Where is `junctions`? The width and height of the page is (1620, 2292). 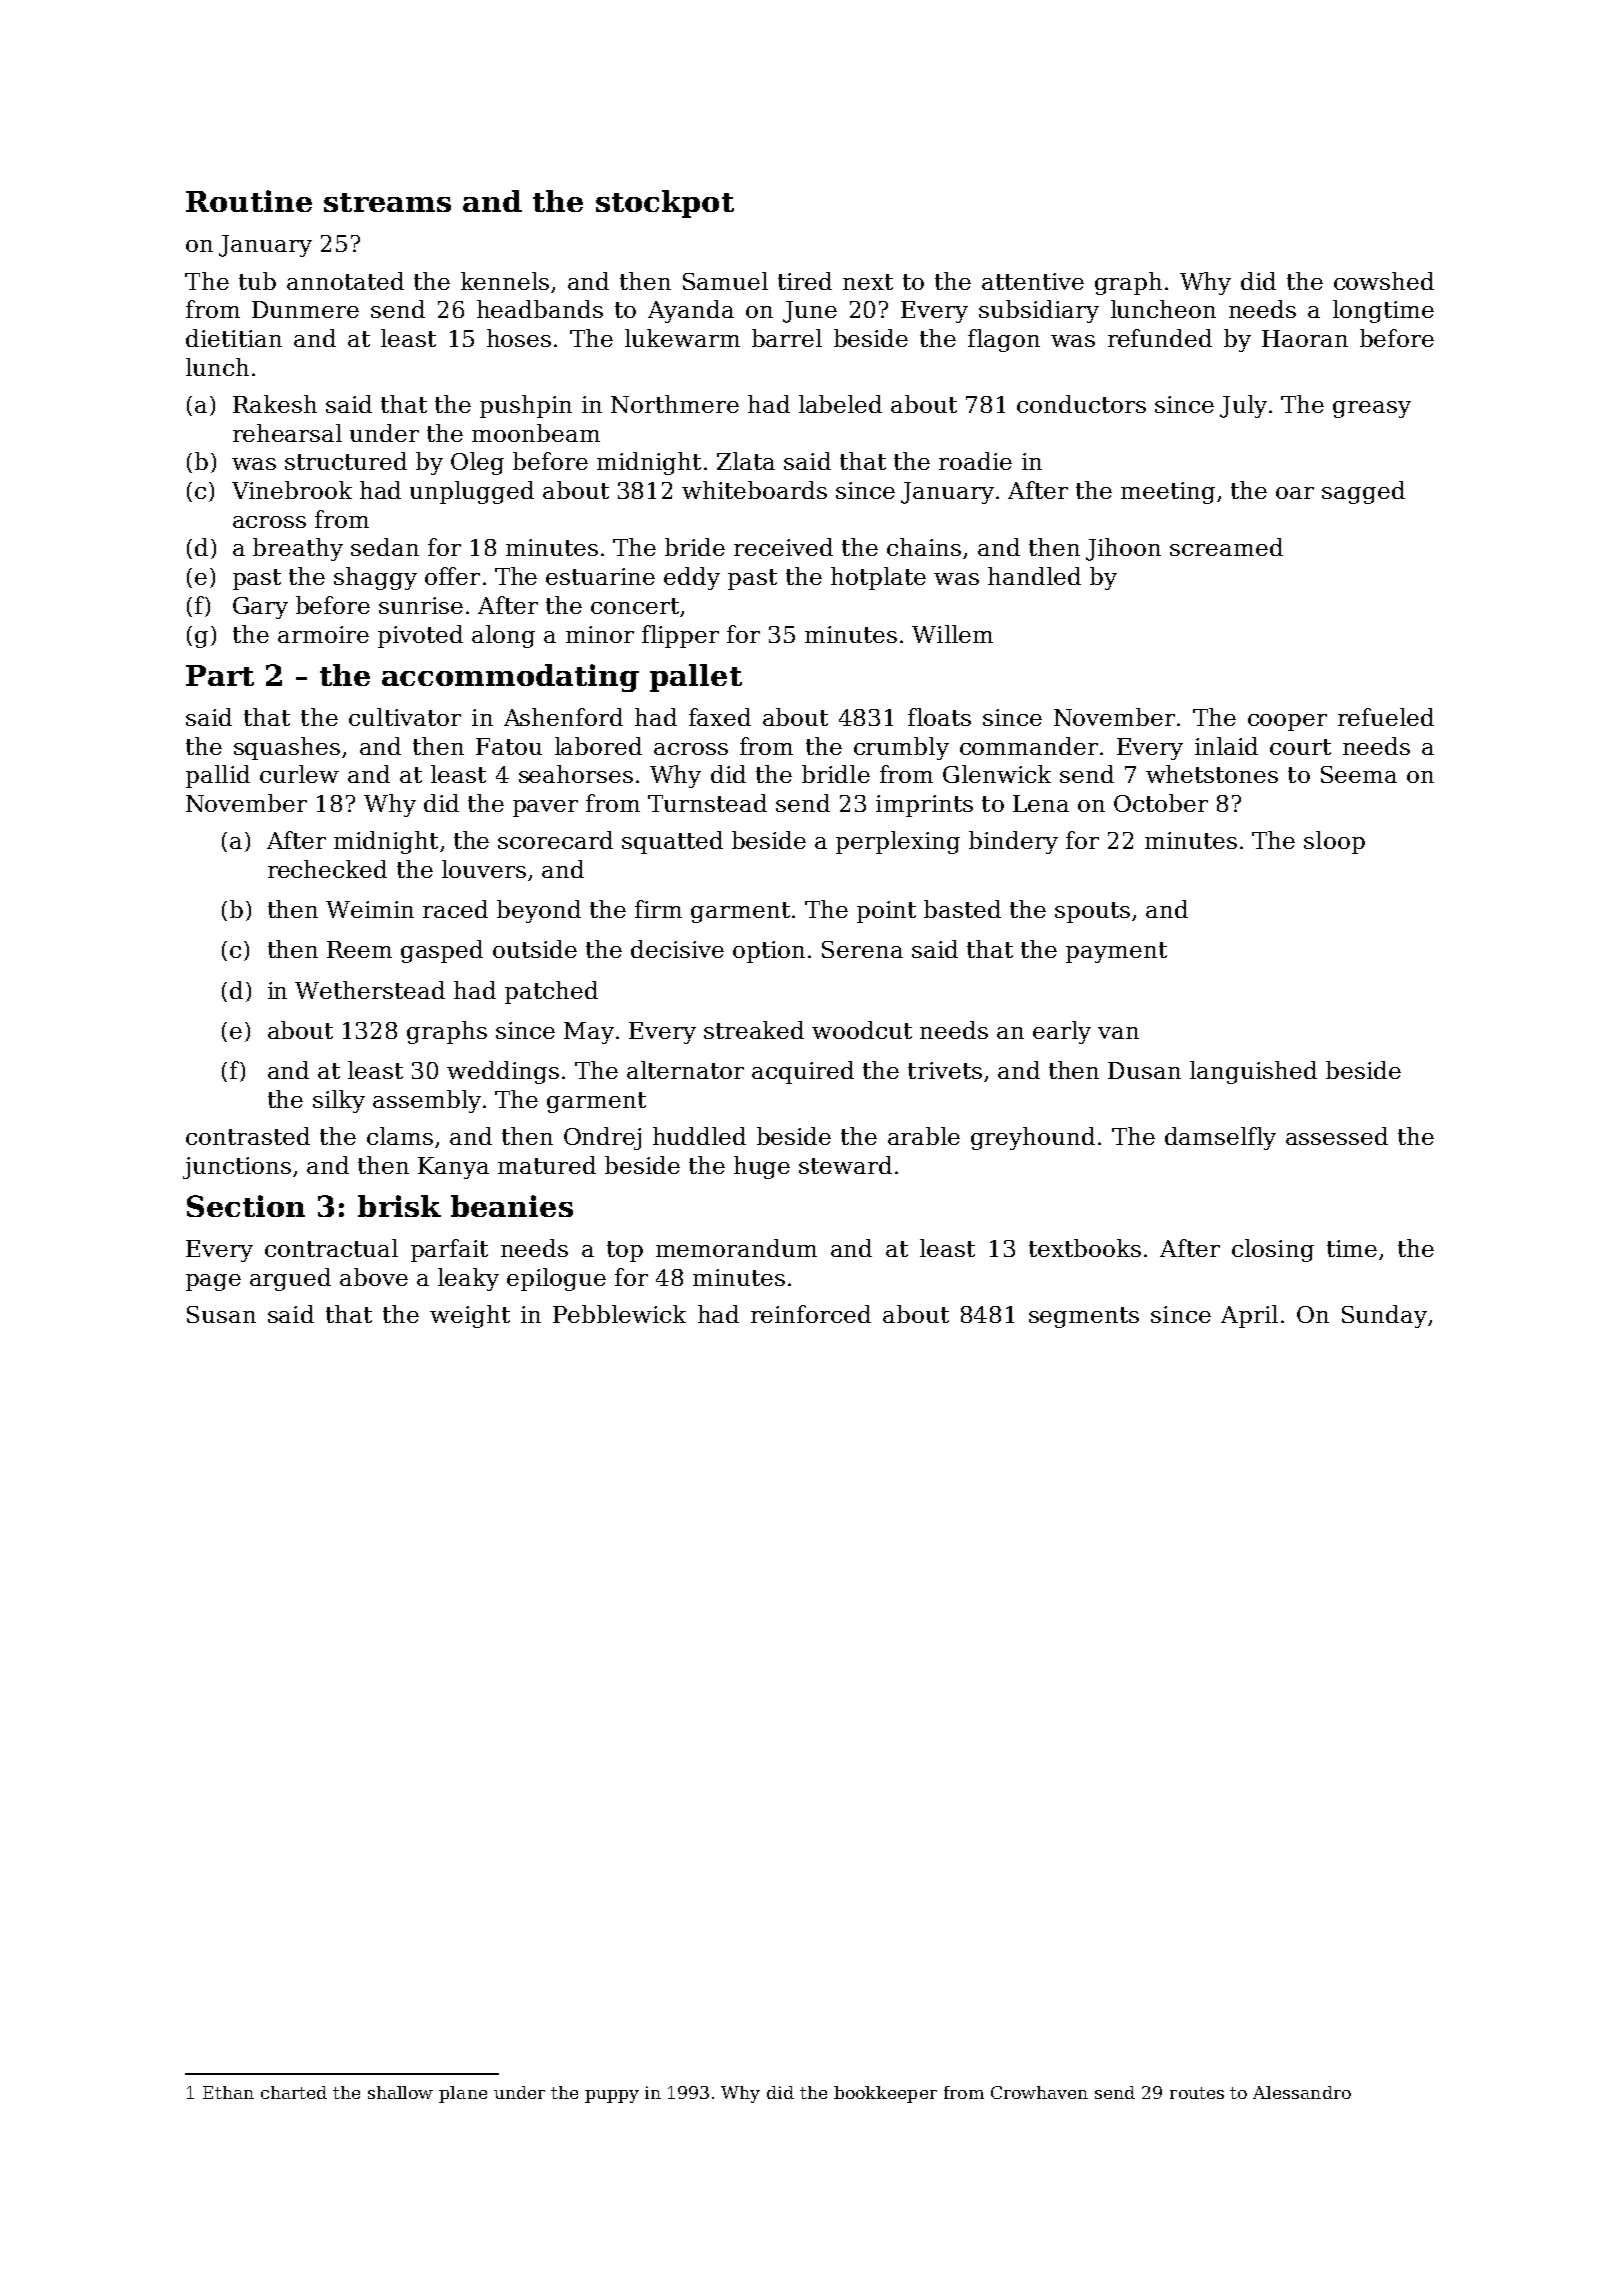
junctions is located at coordinates (237, 1168).
